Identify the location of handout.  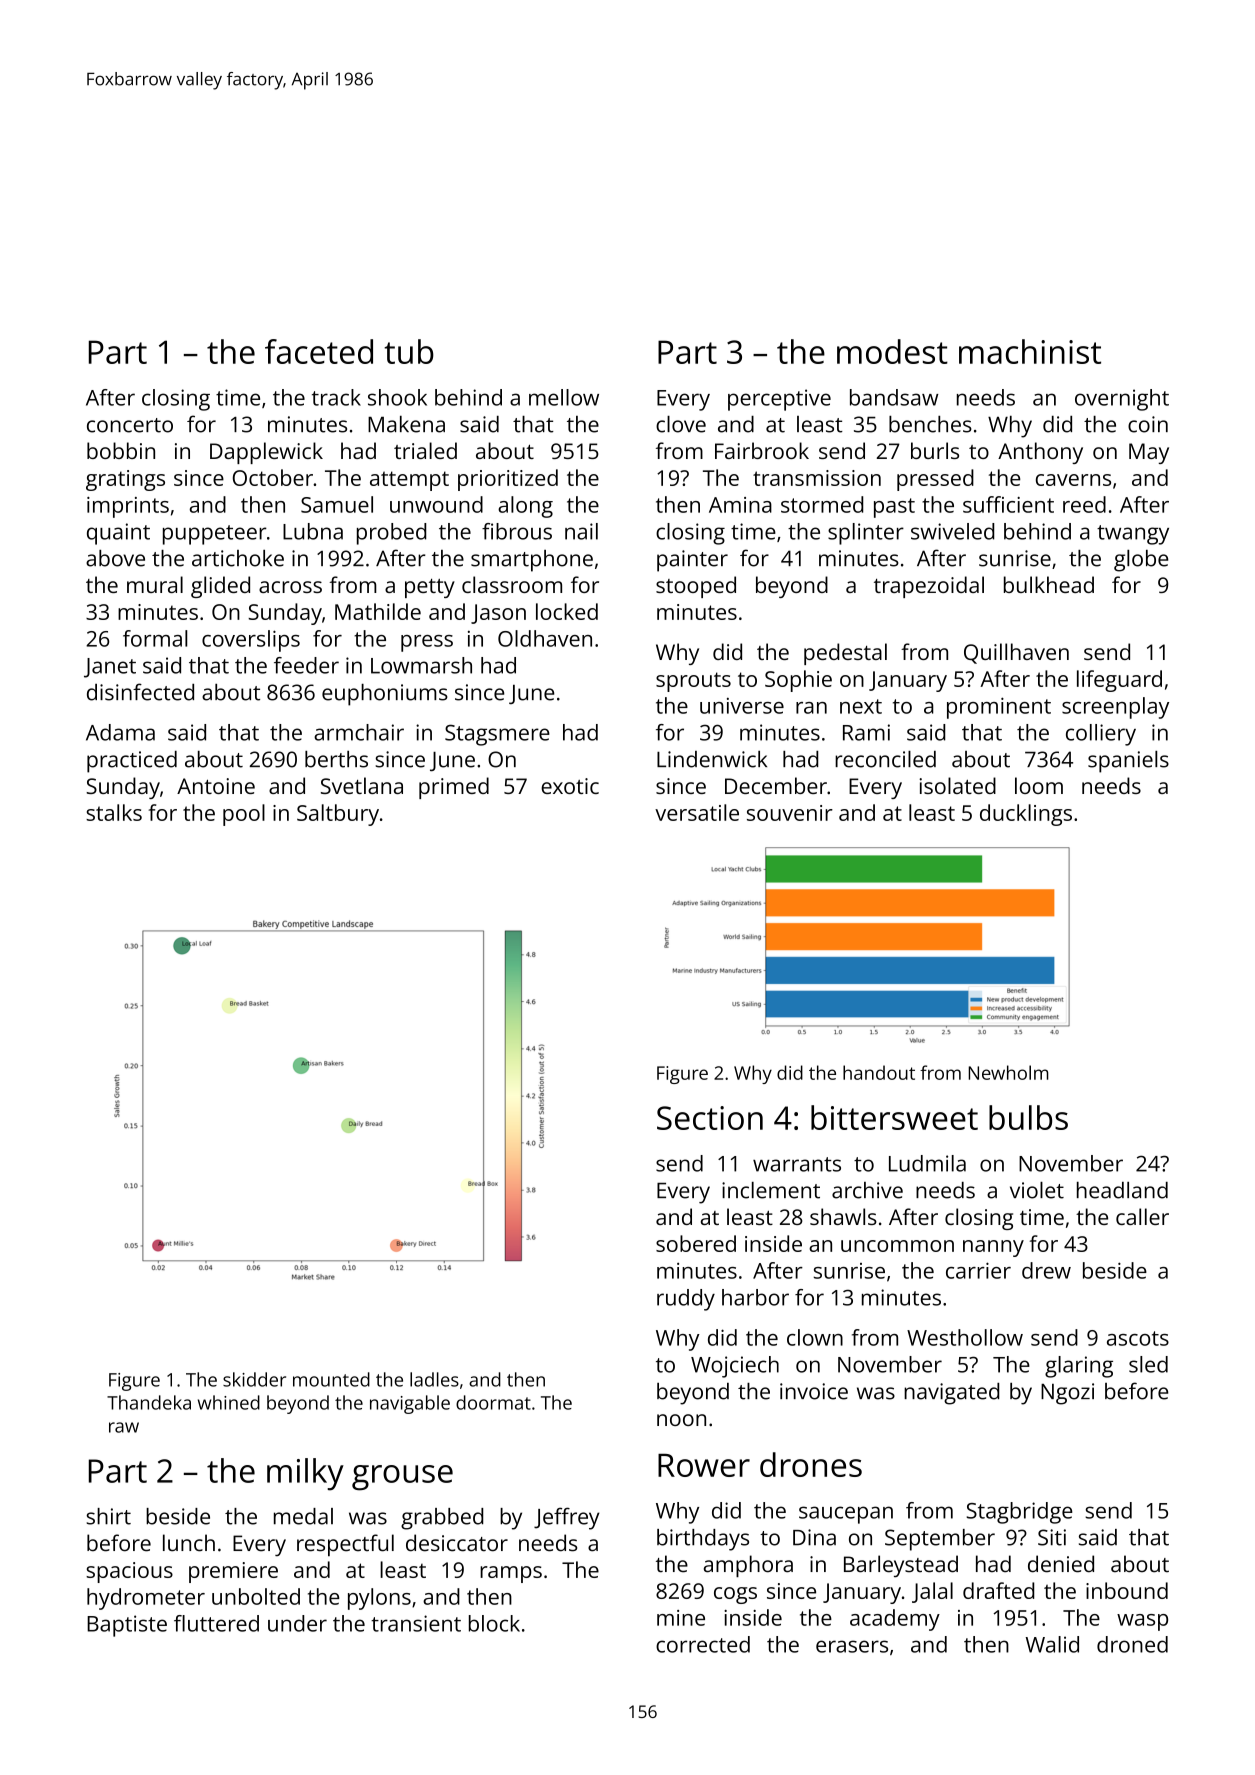
(879, 1072).
